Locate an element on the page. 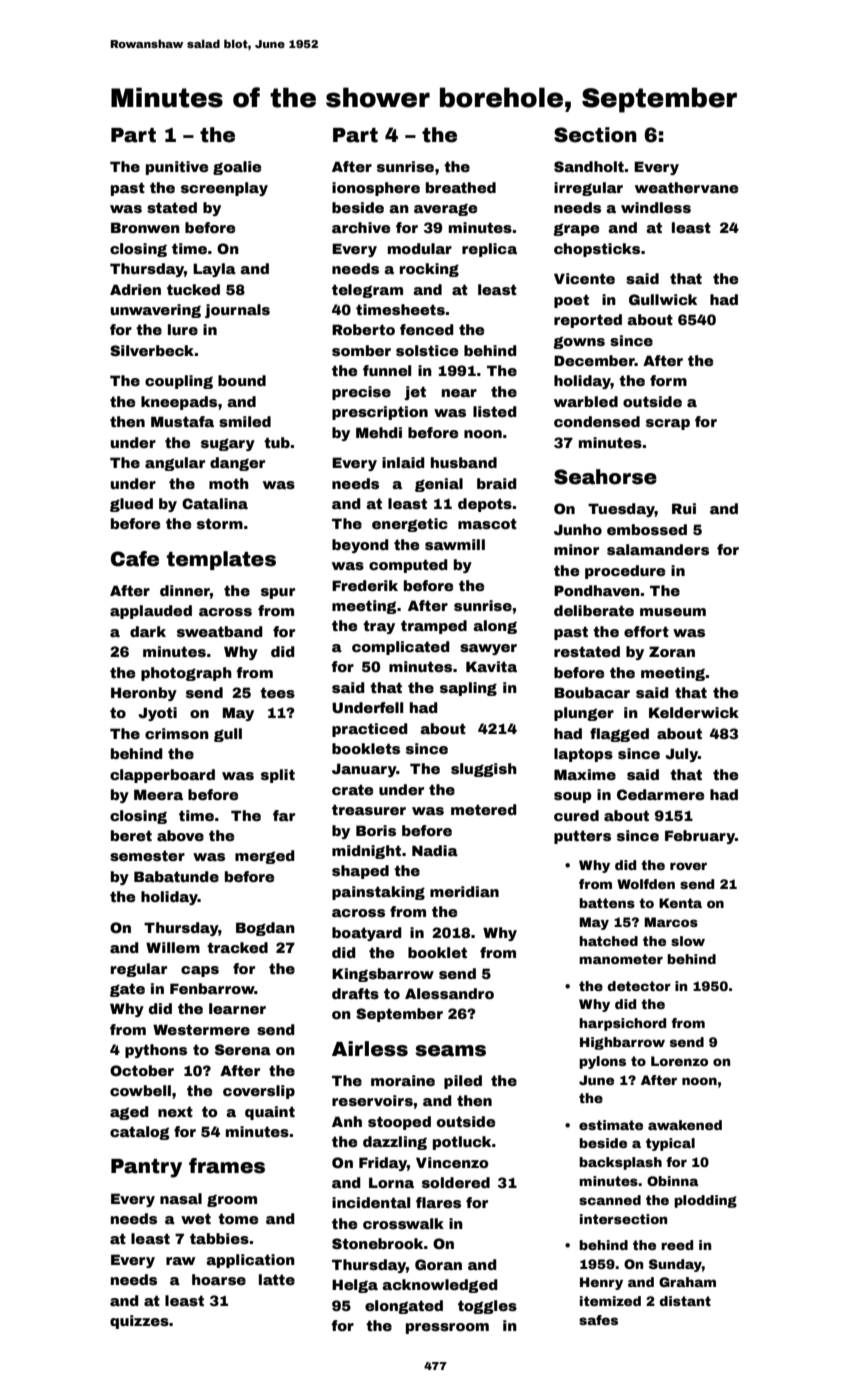 This page has width=849, height=1400. raw is located at coordinates (181, 1261).
